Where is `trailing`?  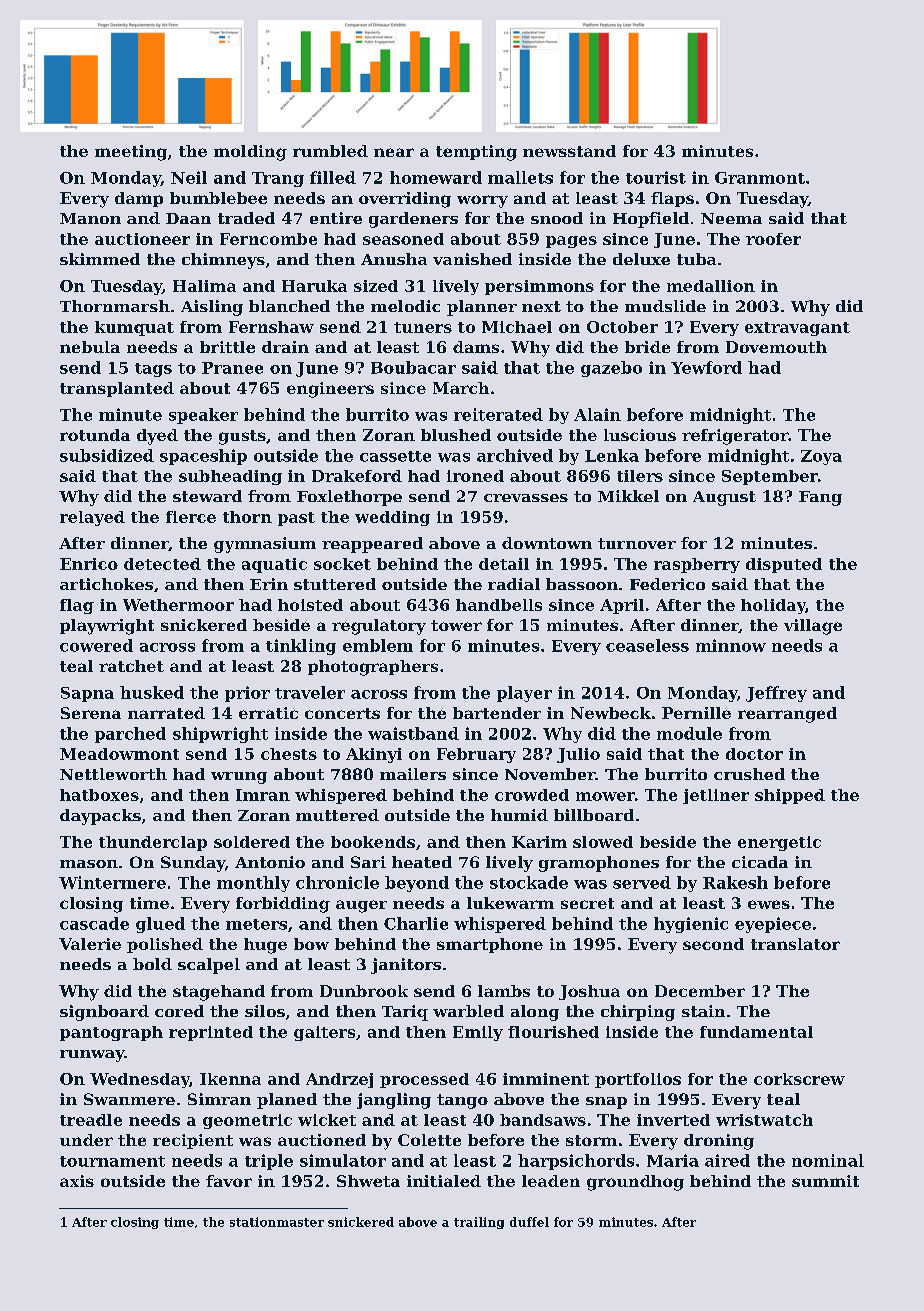 trailing is located at coordinates (479, 1223).
